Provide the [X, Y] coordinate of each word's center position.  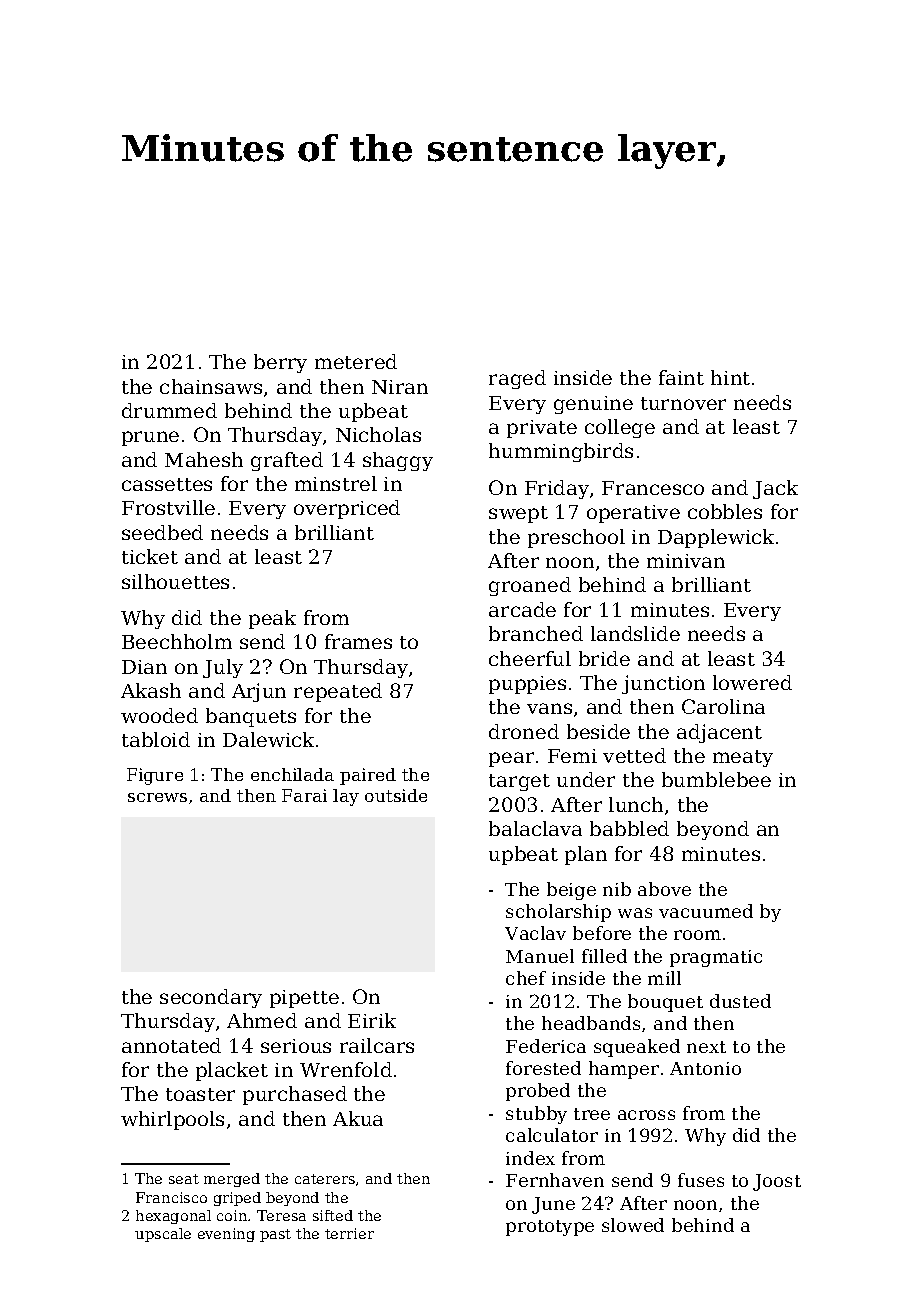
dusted [740, 1001]
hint [730, 377]
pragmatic [716, 958]
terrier [349, 1233]
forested [543, 1068]
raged [517, 379]
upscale [163, 1235]
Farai [304, 795]
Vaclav [535, 933]
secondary [211, 998]
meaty [743, 758]
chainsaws [211, 386]
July [223, 668]
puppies [527, 685]
